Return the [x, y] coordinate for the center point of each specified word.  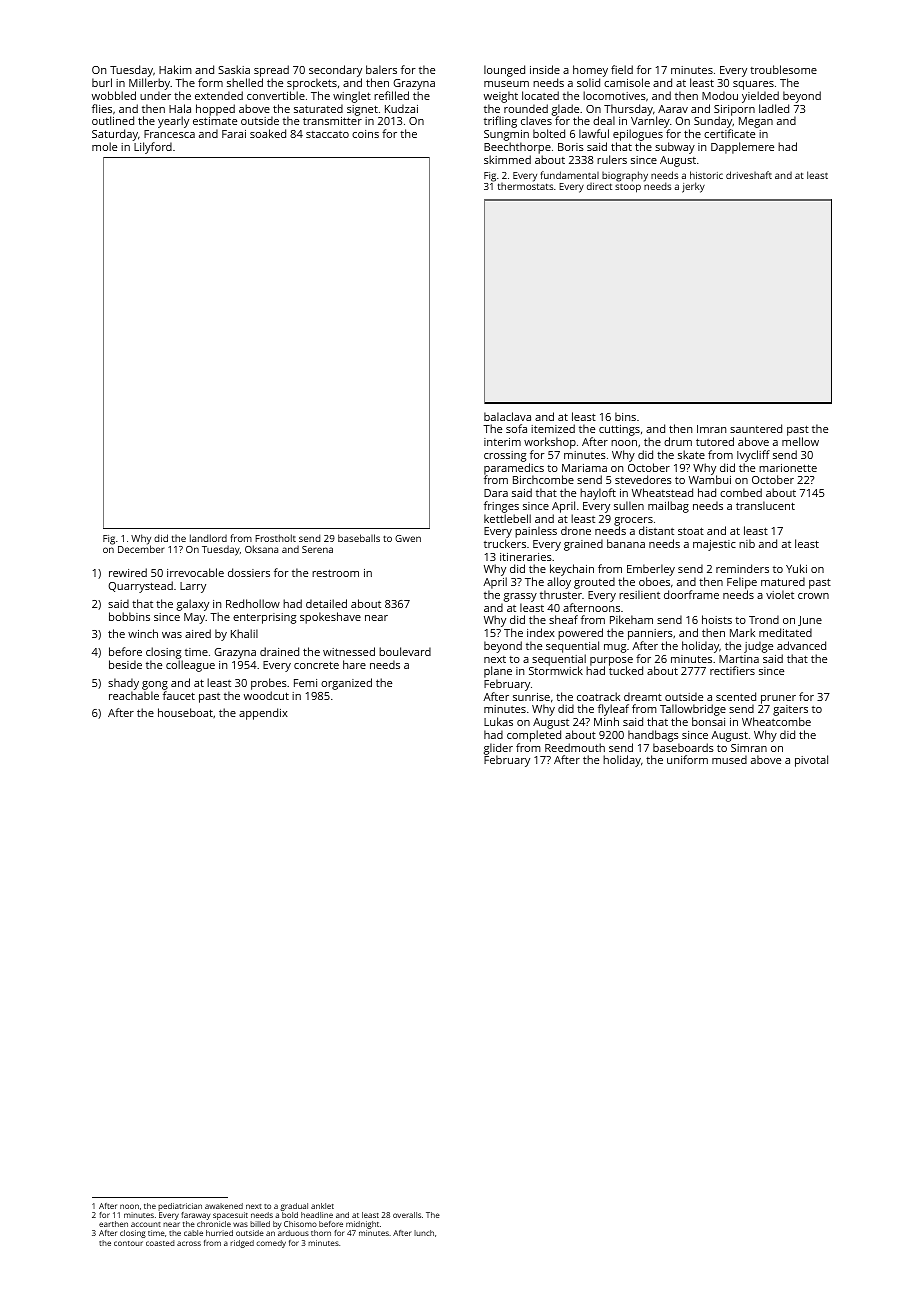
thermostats [525, 186]
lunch [424, 1233]
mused [729, 759]
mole [104, 146]
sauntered [756, 428]
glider [498, 749]
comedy [271, 1244]
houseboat [185, 712]
